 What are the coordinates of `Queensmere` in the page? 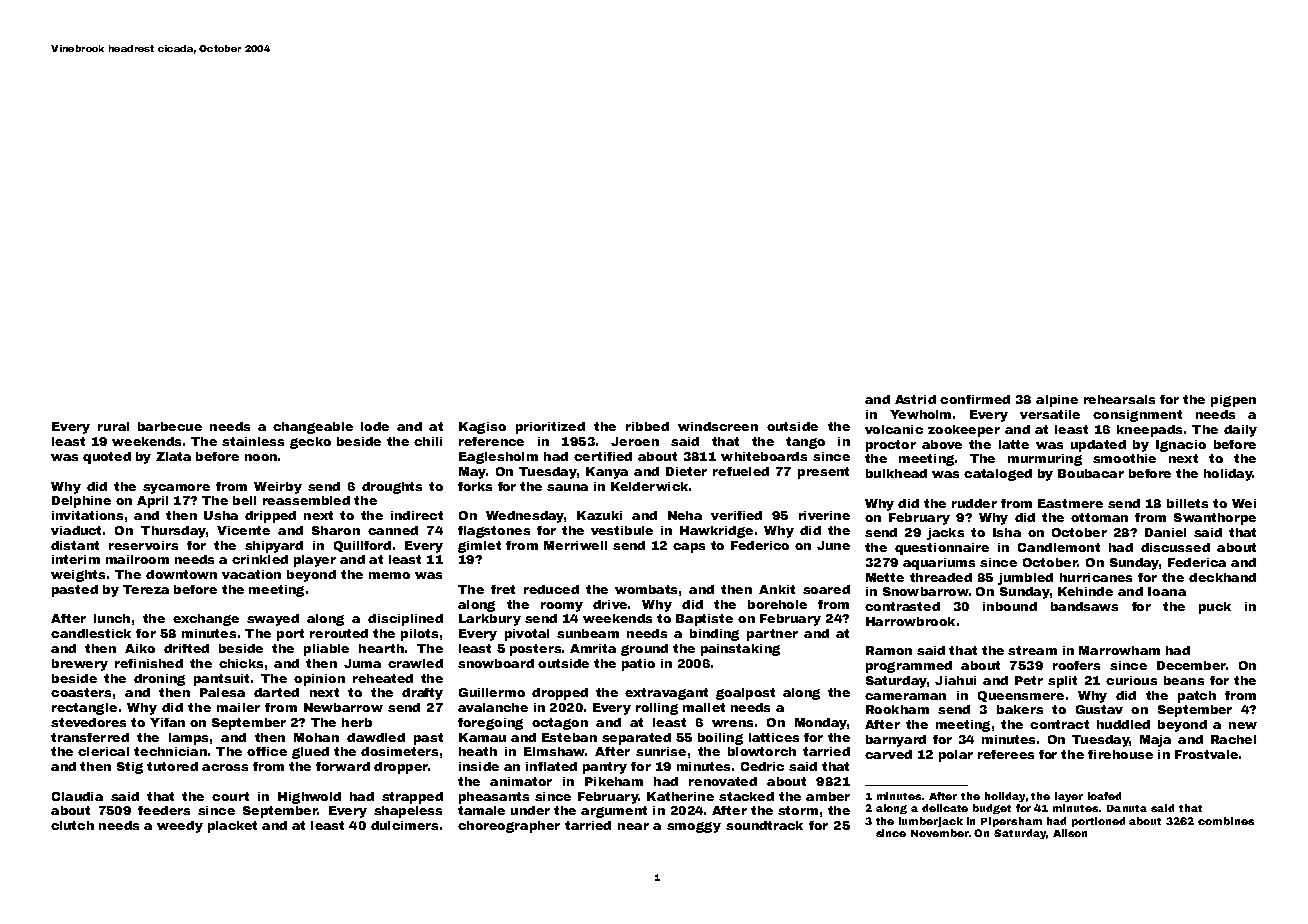 It's located at (1021, 696).
